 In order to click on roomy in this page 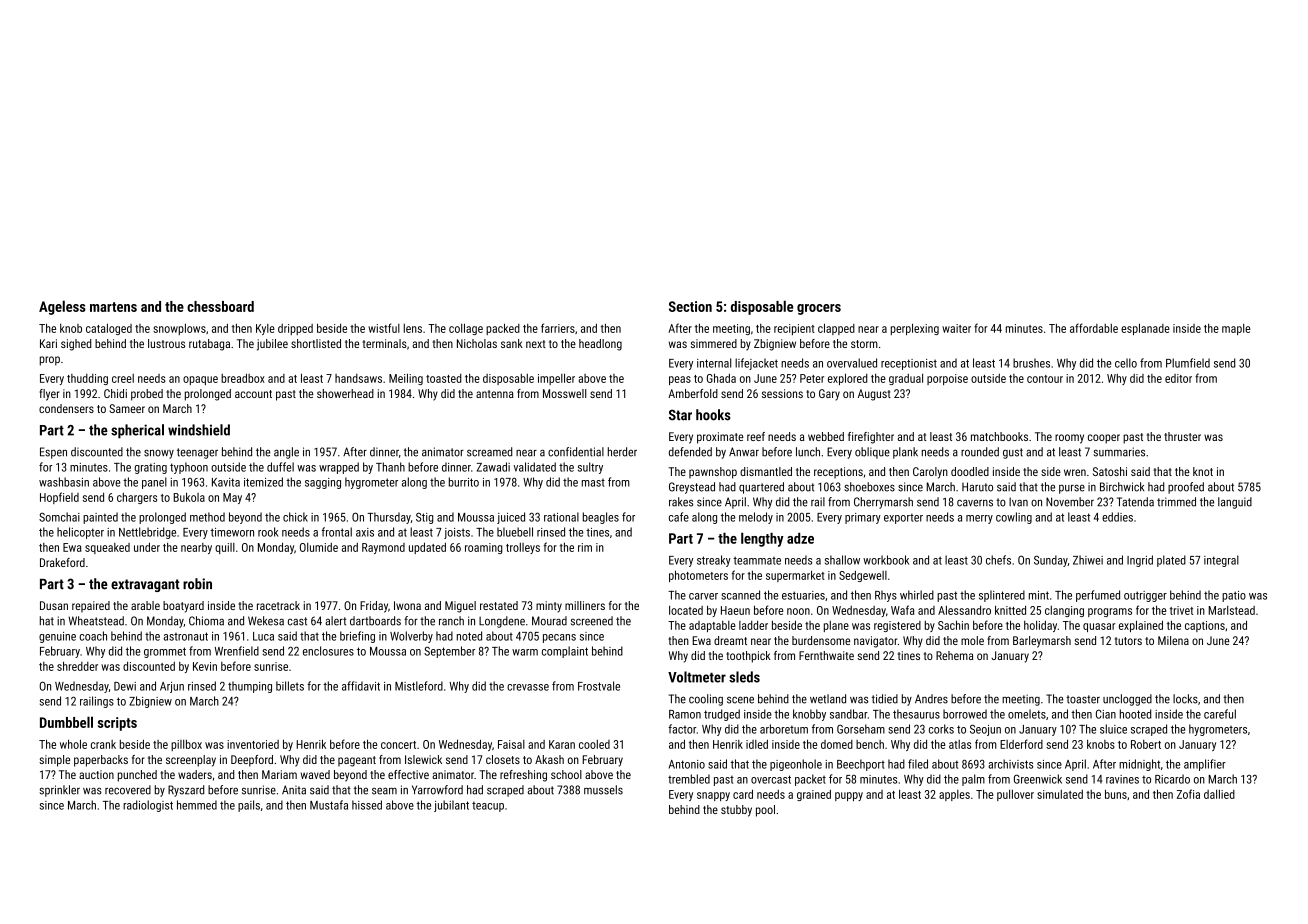, I will do `click(1069, 439)`.
